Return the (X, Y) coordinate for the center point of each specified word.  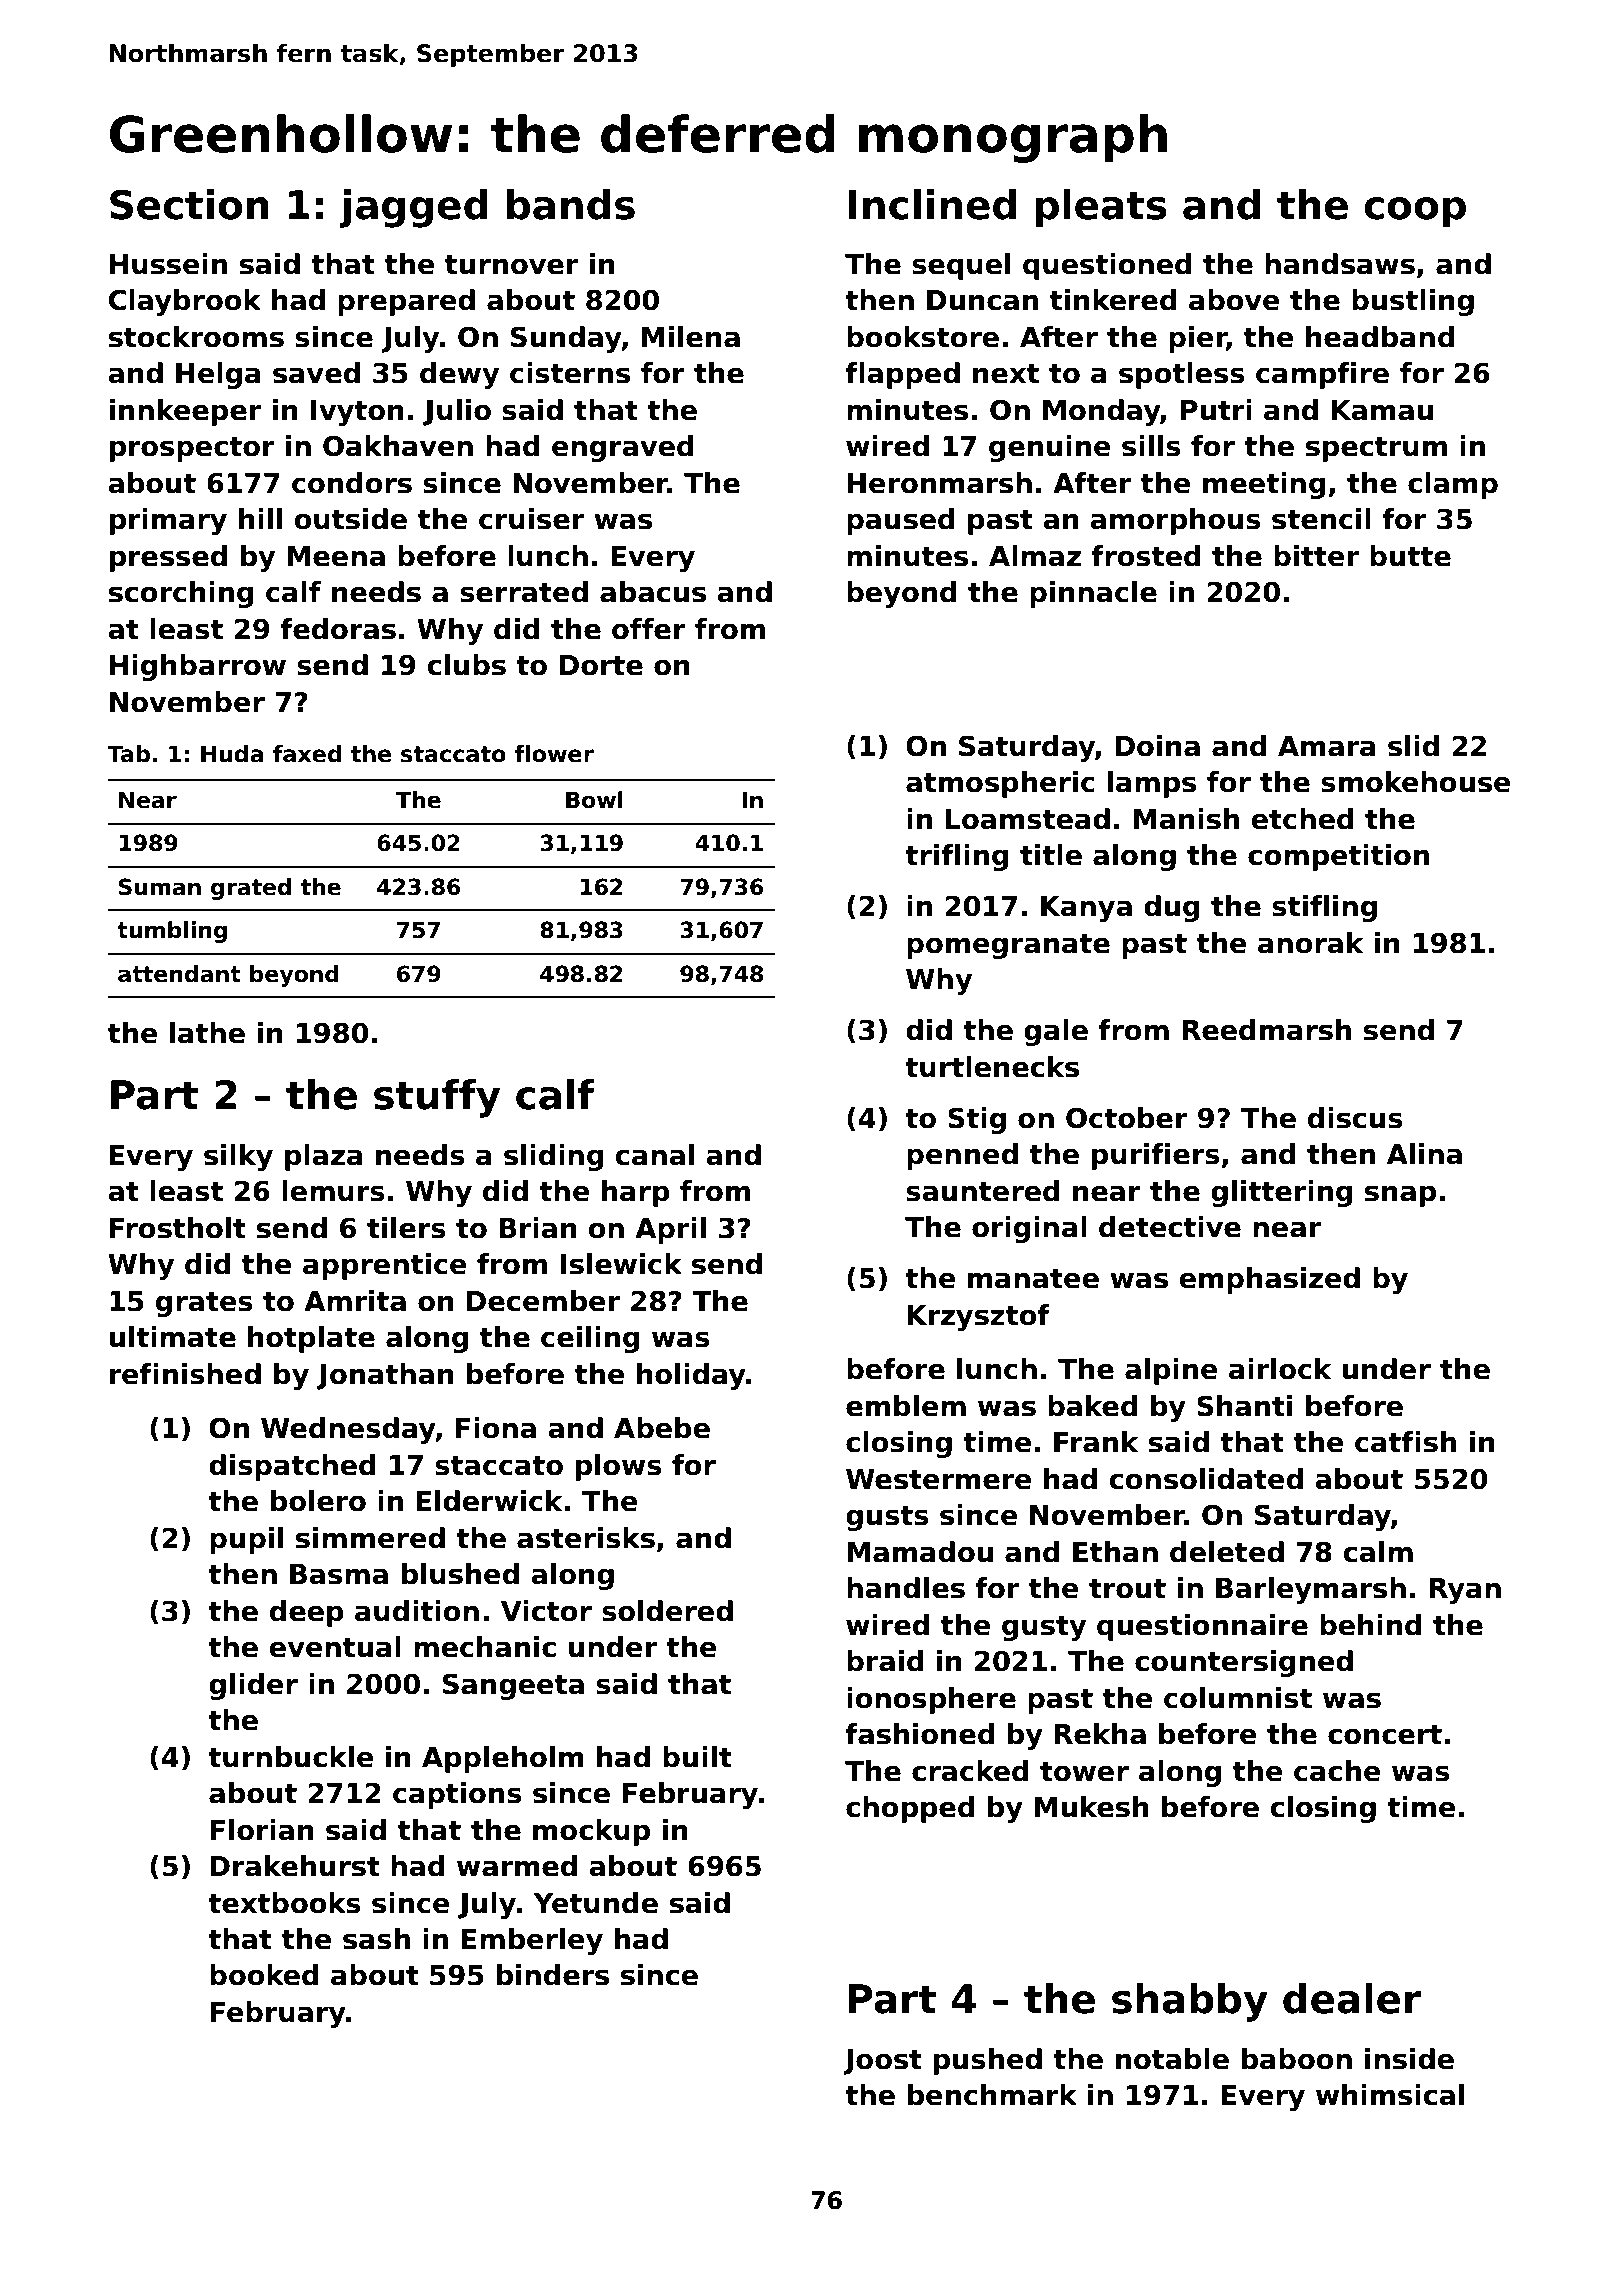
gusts (887, 1518)
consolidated (1206, 1479)
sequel (961, 266)
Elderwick (489, 1501)
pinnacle (1093, 594)
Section (189, 204)
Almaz (1035, 556)
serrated (524, 592)
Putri (1216, 410)
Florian (262, 1830)
